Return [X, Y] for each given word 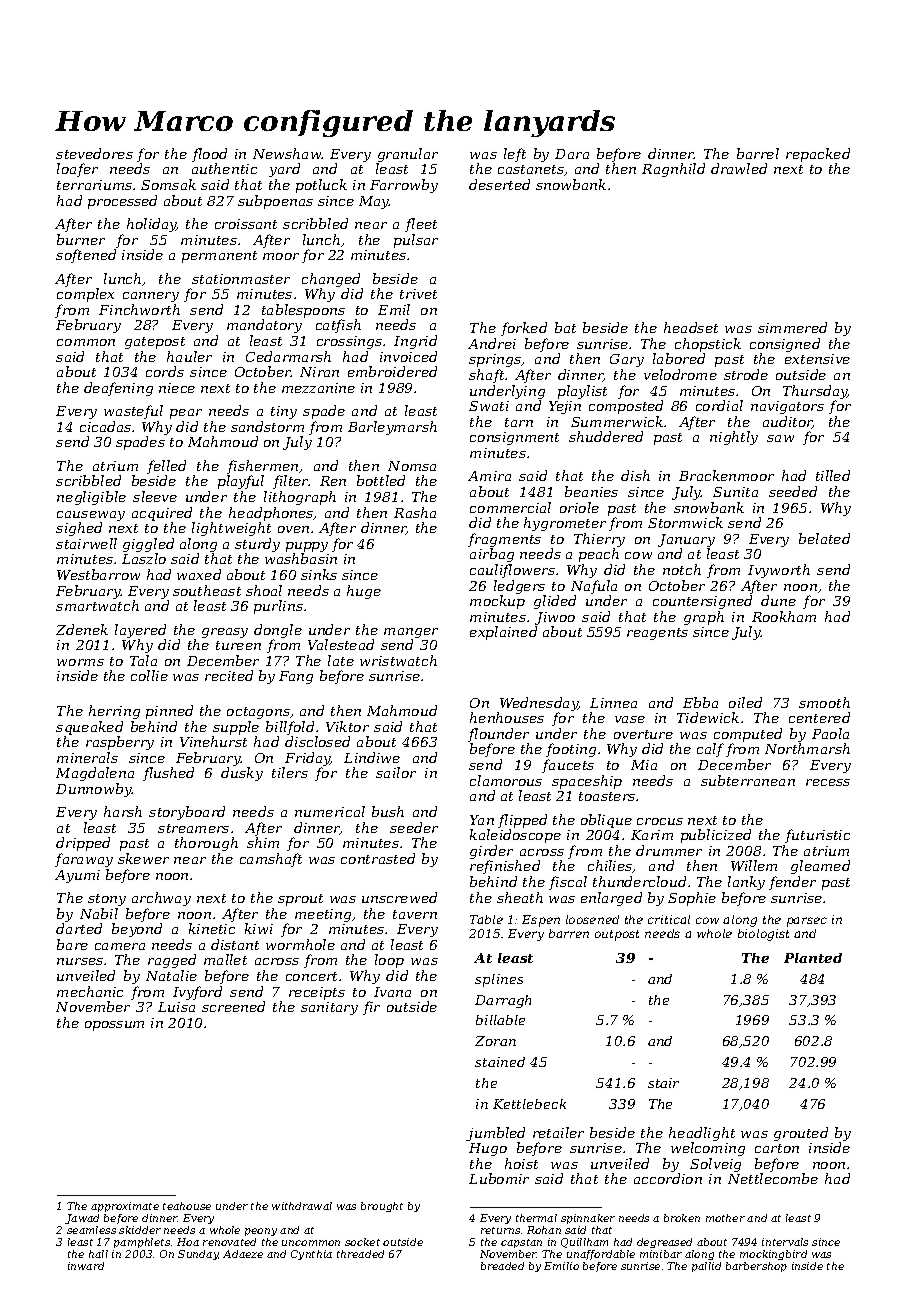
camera [120, 946]
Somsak [168, 184]
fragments [504, 540]
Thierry [599, 540]
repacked [818, 155]
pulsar [416, 241]
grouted [801, 1134]
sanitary [329, 1008]
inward [86, 1266]
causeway [91, 516]
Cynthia [311, 1255]
